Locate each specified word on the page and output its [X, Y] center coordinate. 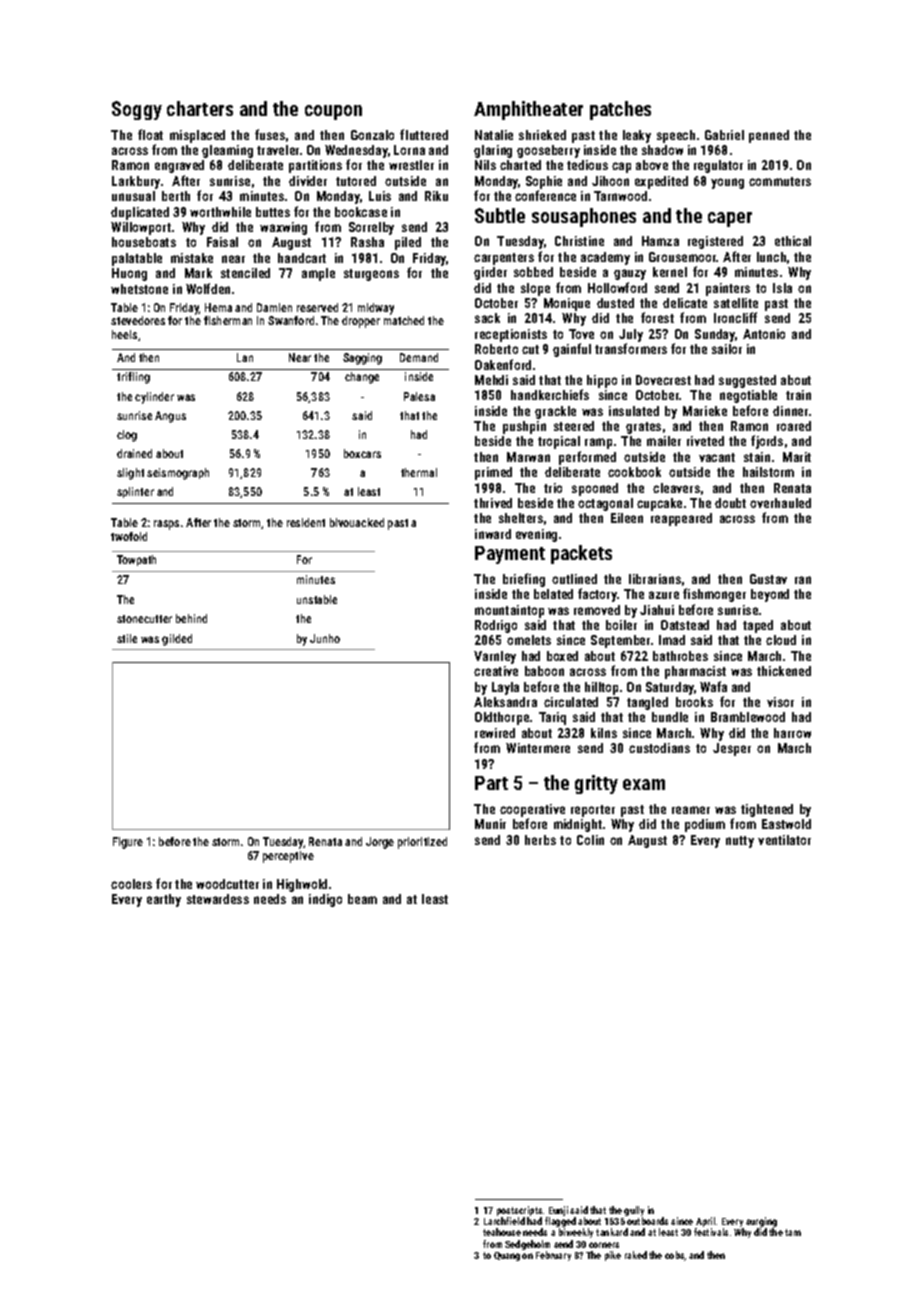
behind [191, 618]
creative [496, 671]
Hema [218, 307]
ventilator [784, 840]
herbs [540, 840]
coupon [333, 112]
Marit [797, 457]
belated [553, 594]
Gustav [768, 579]
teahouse [502, 1232]
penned [769, 136]
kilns [604, 733]
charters [200, 108]
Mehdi [491, 380]
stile [127, 638]
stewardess [218, 899]
